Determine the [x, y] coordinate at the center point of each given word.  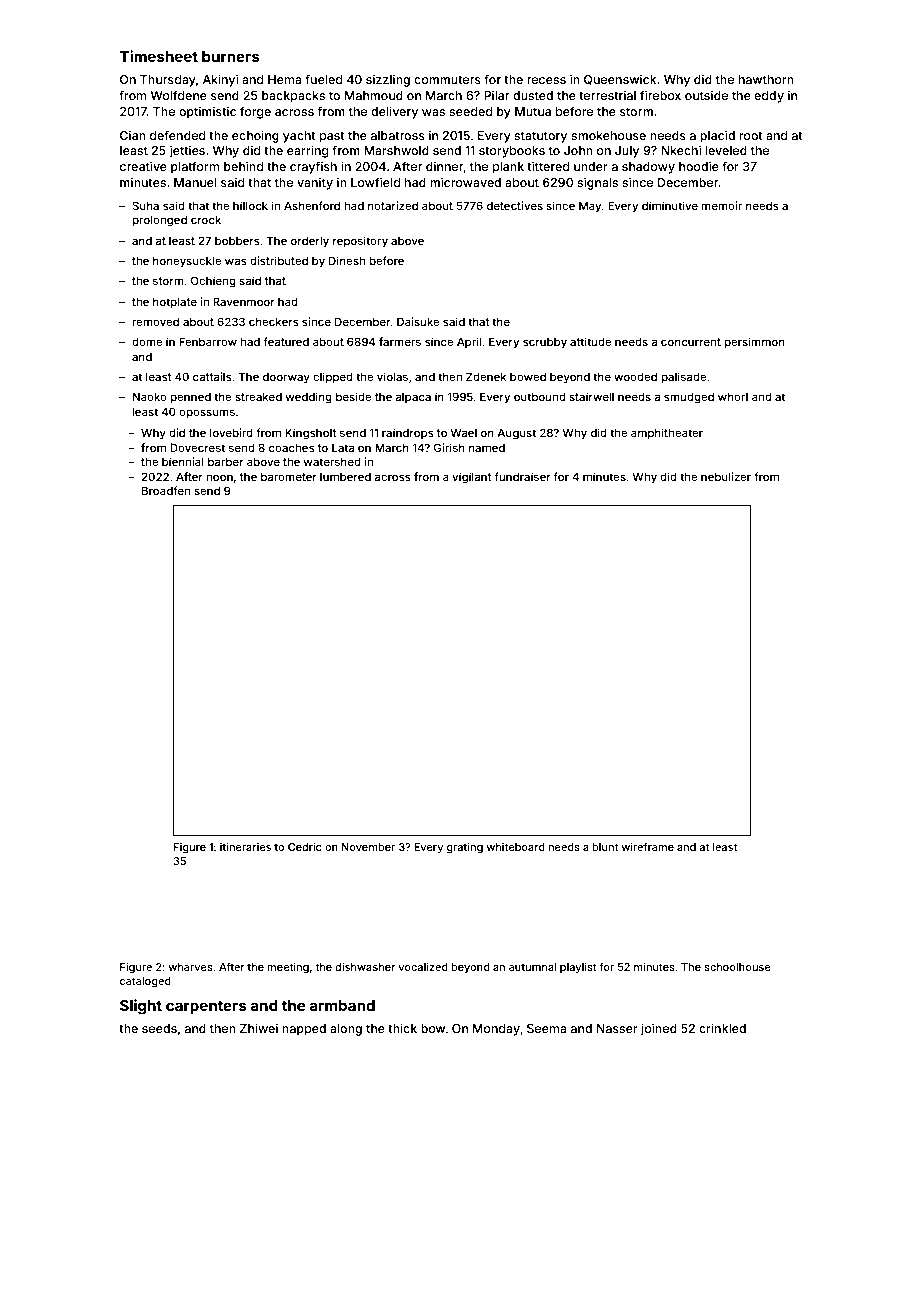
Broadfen [166, 490]
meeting [288, 968]
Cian [133, 135]
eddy [769, 97]
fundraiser [523, 476]
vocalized [423, 967]
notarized [393, 205]
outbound [540, 396]
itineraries [245, 847]
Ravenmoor [244, 301]
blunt [605, 847]
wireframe [647, 846]
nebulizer [726, 476]
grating [465, 848]
